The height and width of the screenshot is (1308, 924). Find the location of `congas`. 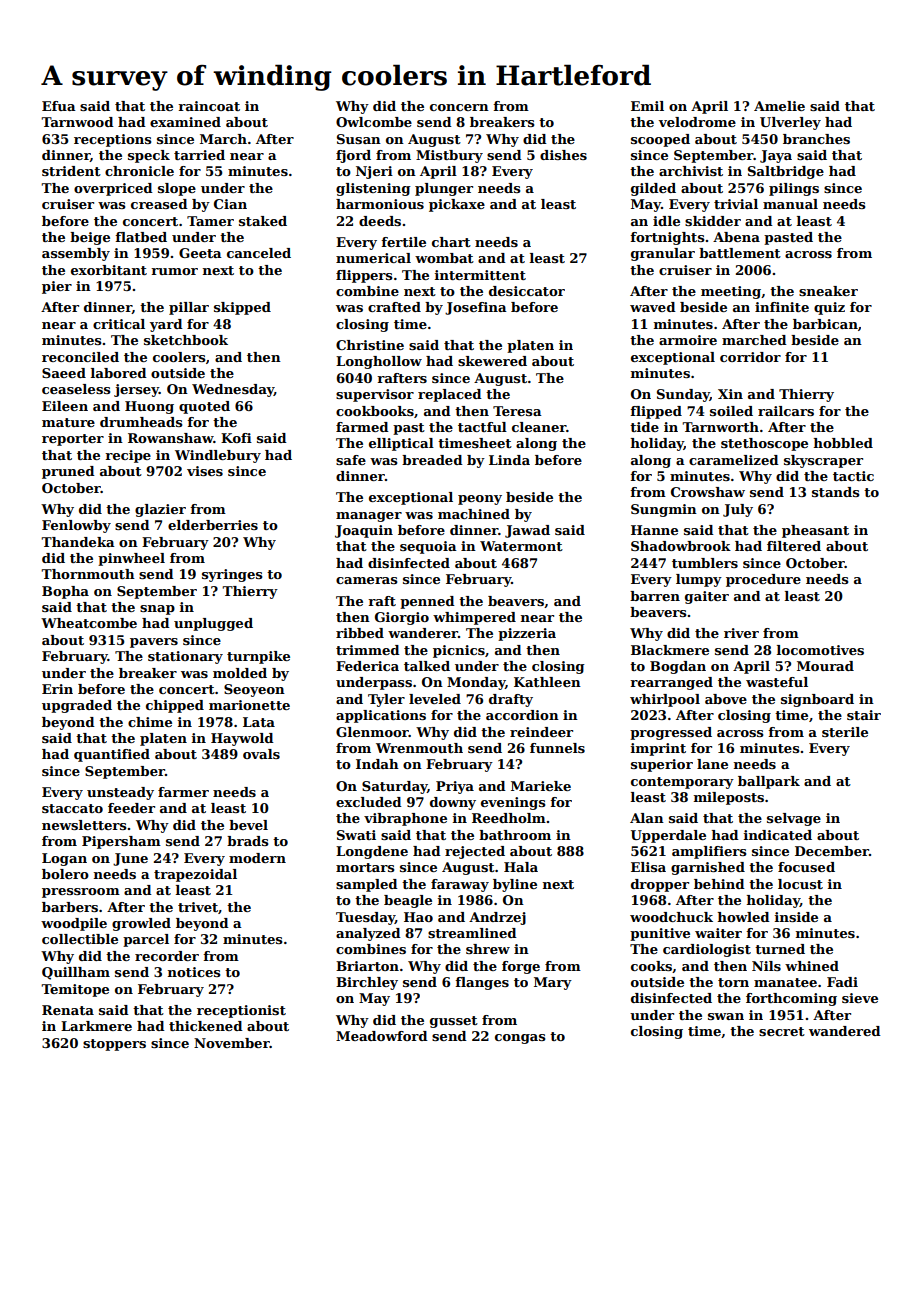

congas is located at coordinates (520, 1039).
